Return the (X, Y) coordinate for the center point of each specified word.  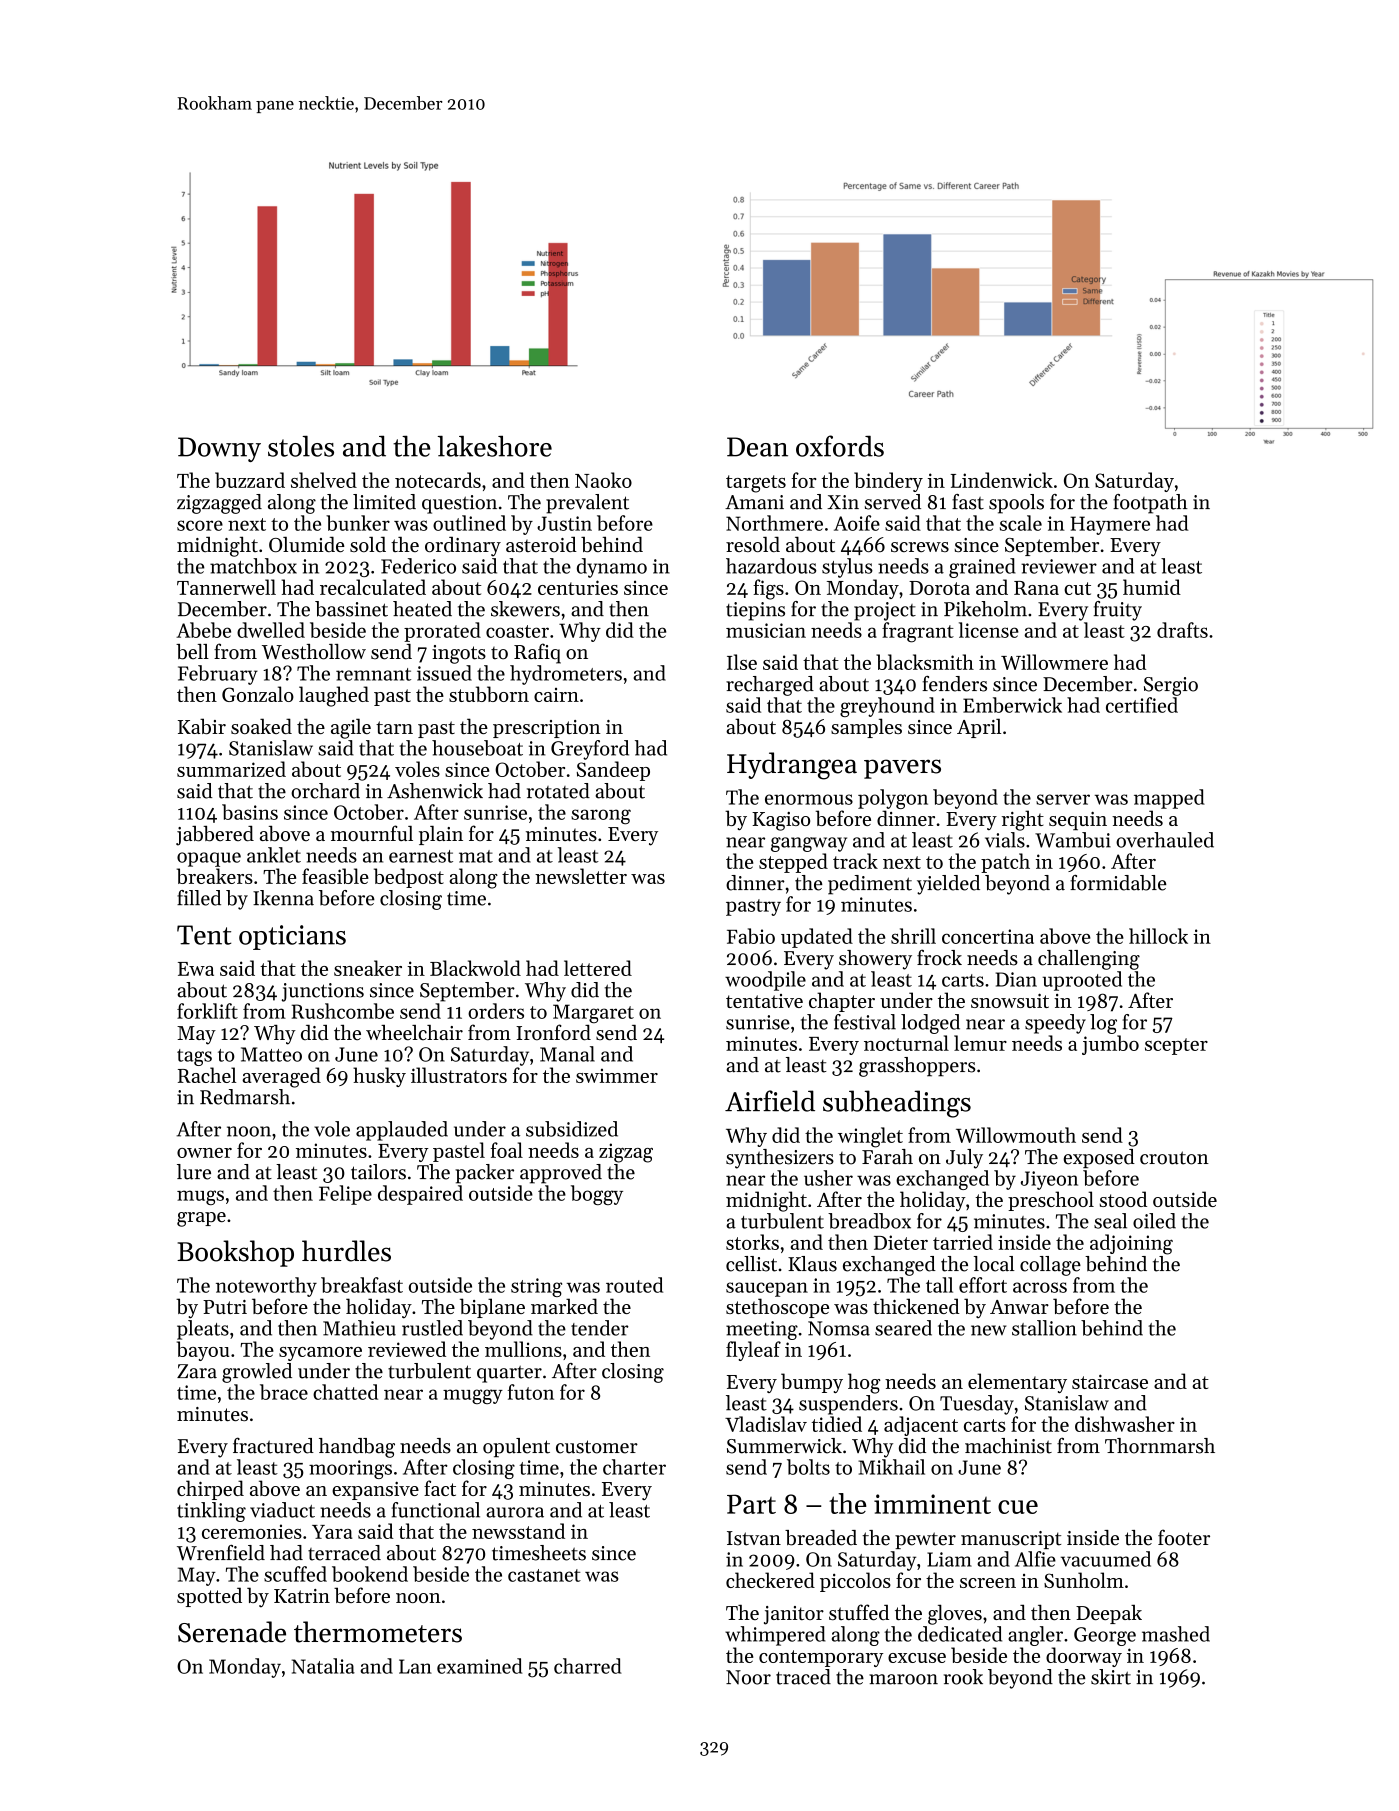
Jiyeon (1049, 1180)
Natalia (323, 1666)
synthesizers (780, 1159)
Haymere (1110, 525)
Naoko (603, 480)
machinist (1008, 1446)
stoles (301, 446)
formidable (1118, 883)
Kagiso (781, 821)
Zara (197, 1371)
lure (194, 1172)
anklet (274, 855)
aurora (515, 1512)
